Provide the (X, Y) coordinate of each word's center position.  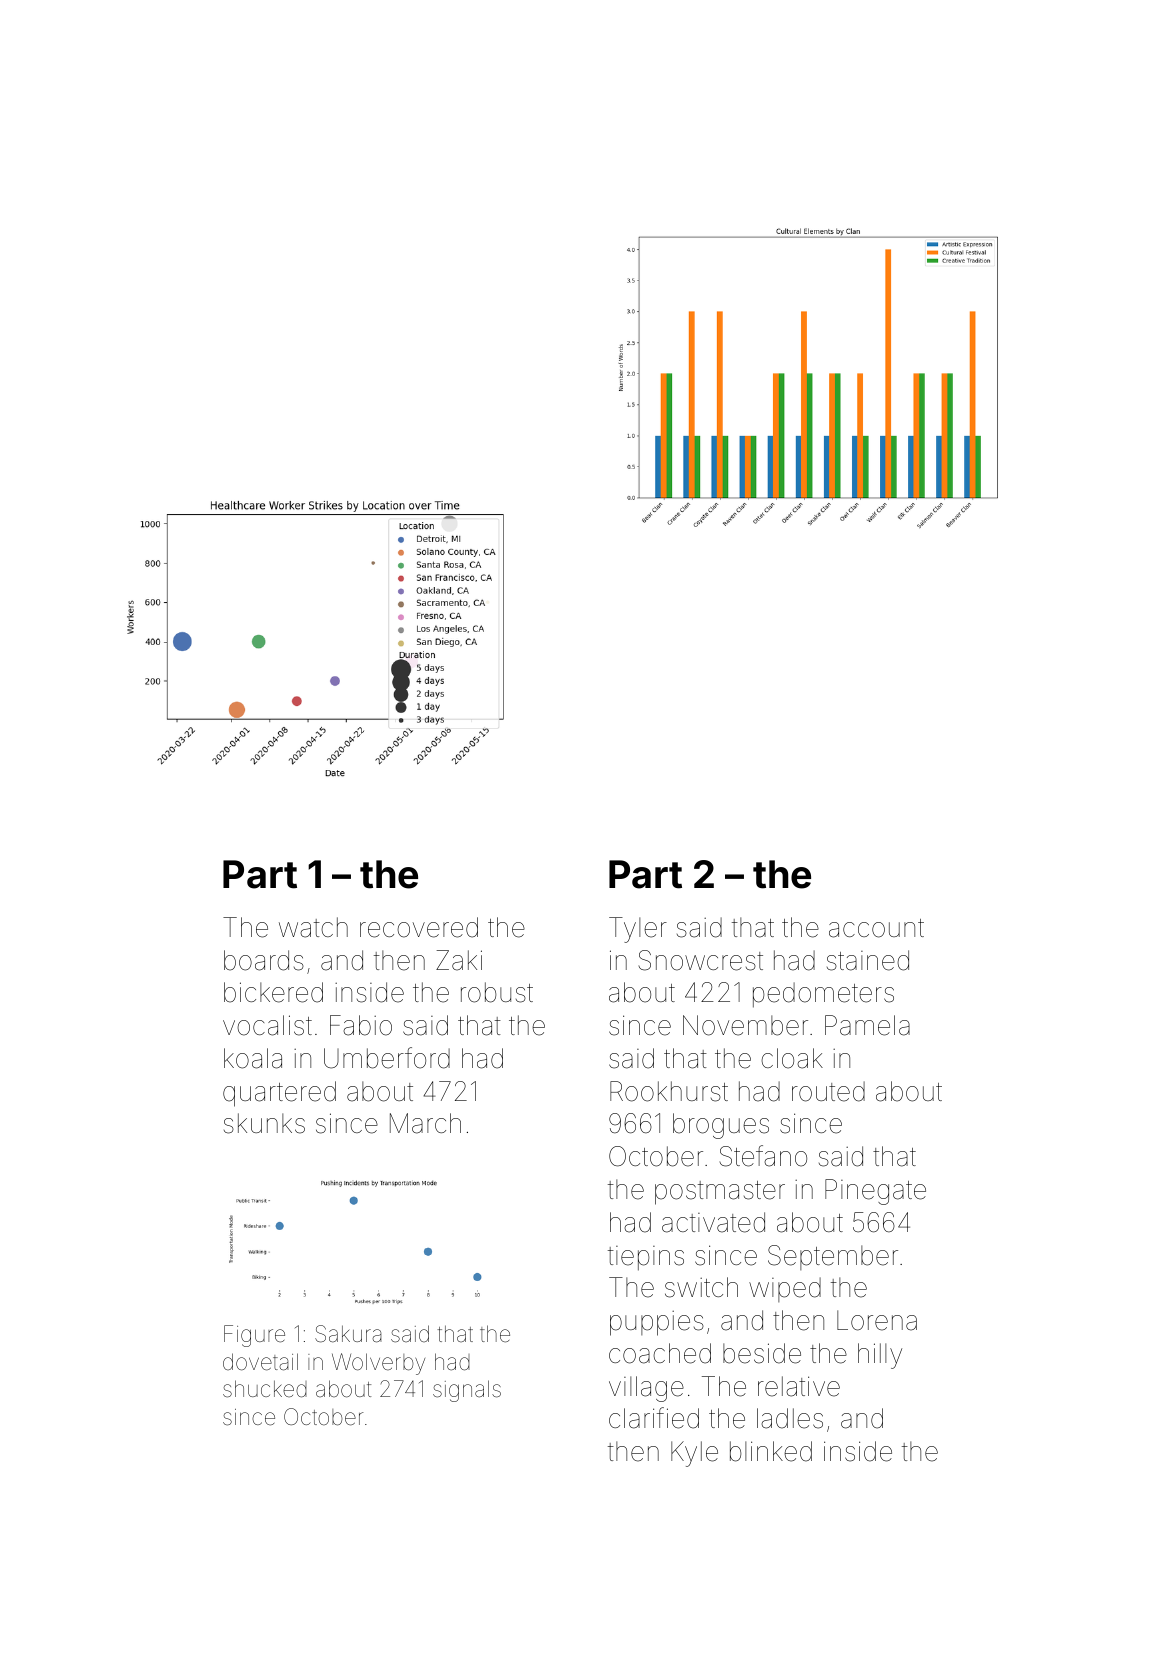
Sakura (348, 1334)
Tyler (638, 930)
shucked (265, 1389)
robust (497, 992)
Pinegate (875, 1192)
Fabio (361, 1025)
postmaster (720, 1193)
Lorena (877, 1320)
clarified (654, 1418)
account (876, 928)
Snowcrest (701, 960)
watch (313, 927)
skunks (264, 1123)
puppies (657, 1323)
